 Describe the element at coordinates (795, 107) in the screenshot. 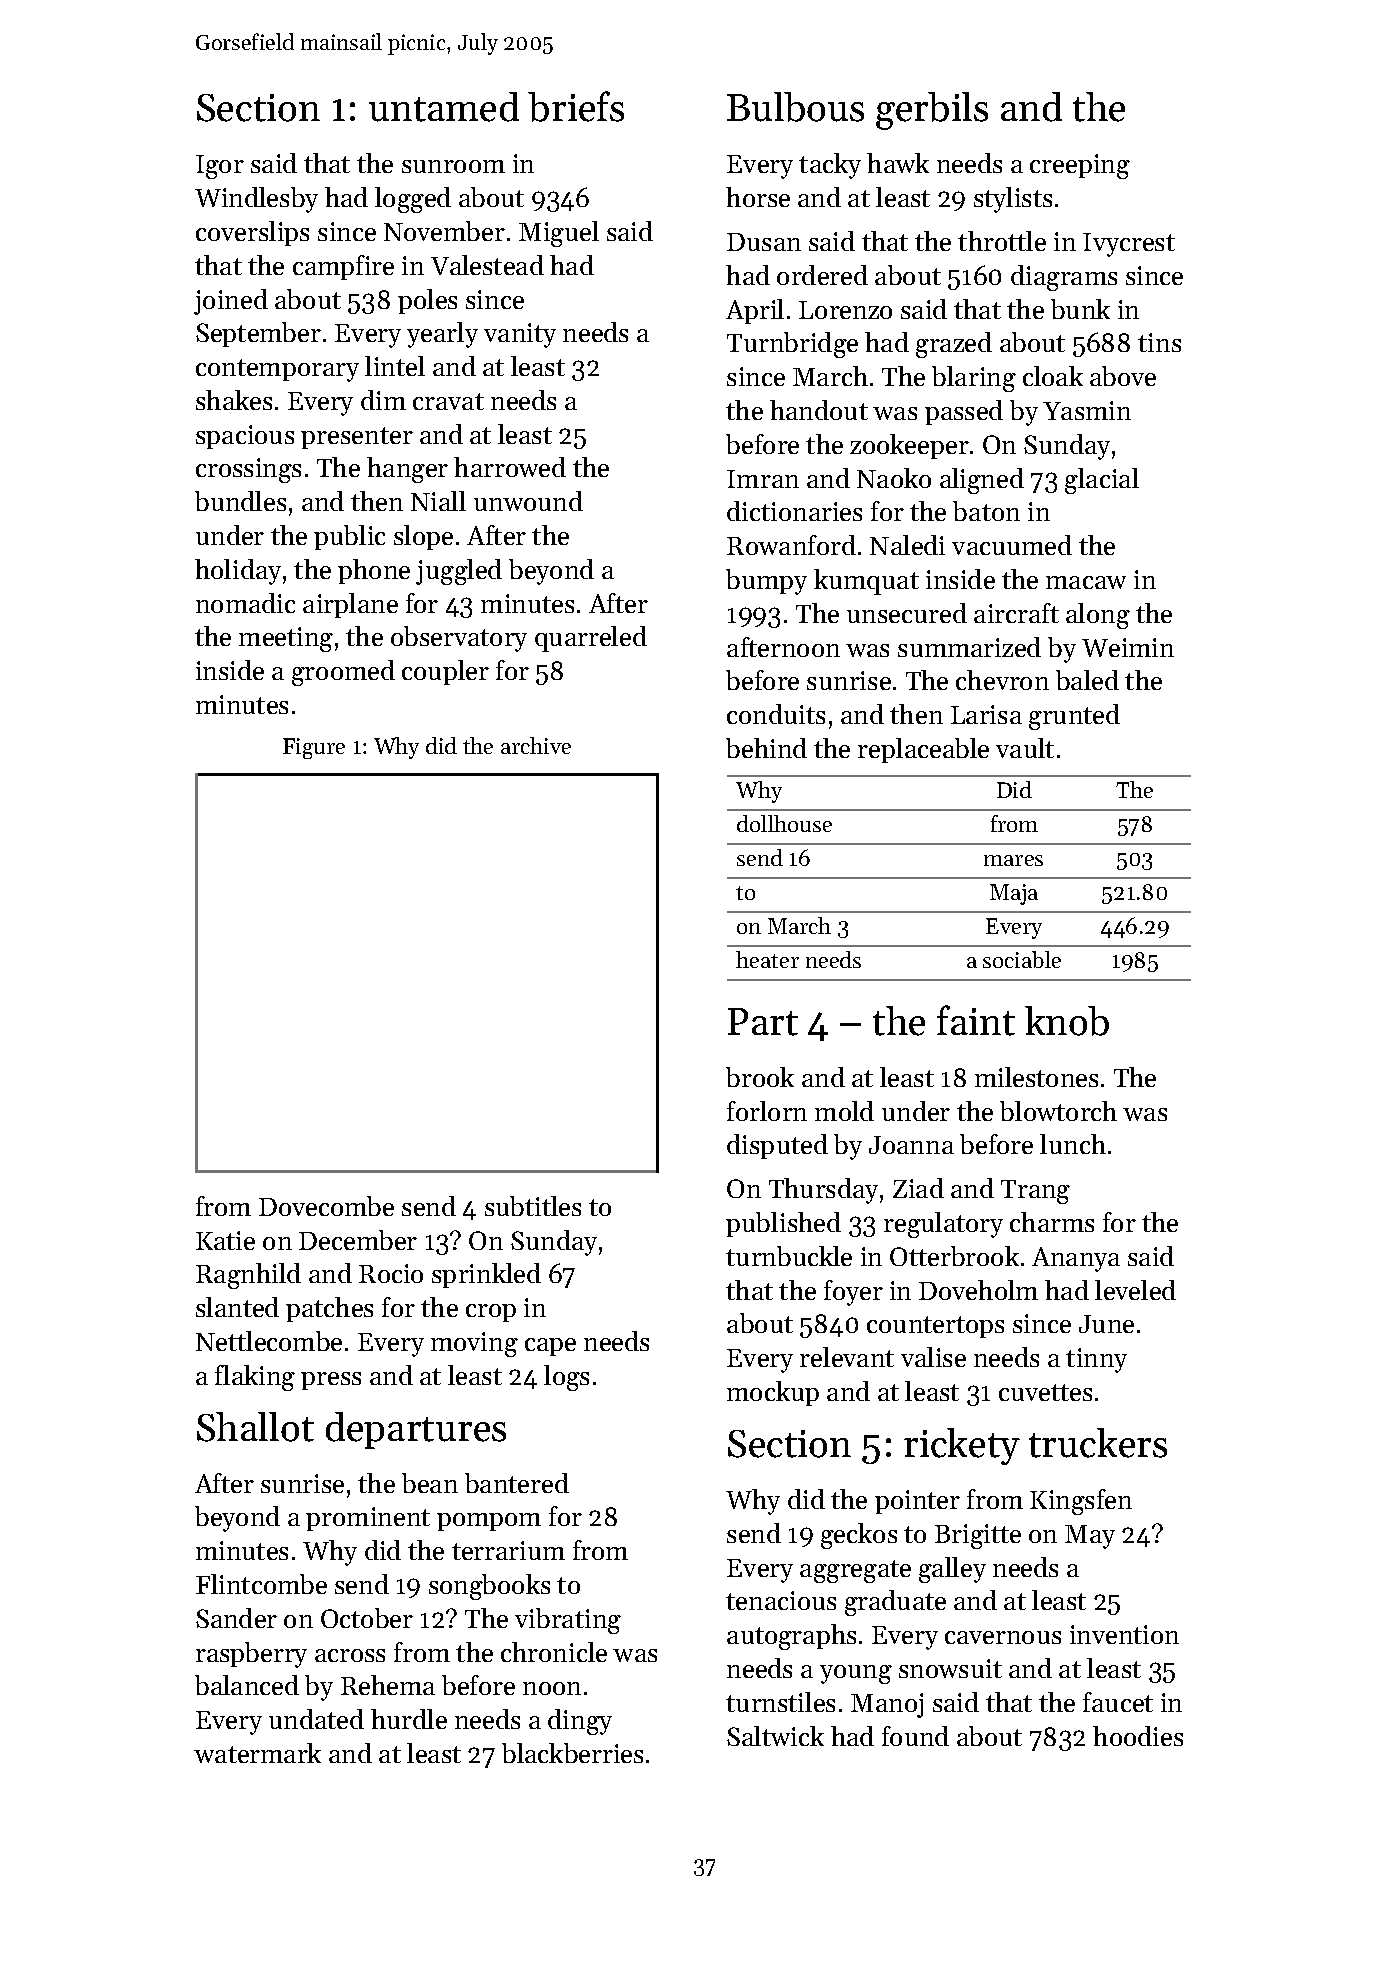

I see `Bulbous` at that location.
